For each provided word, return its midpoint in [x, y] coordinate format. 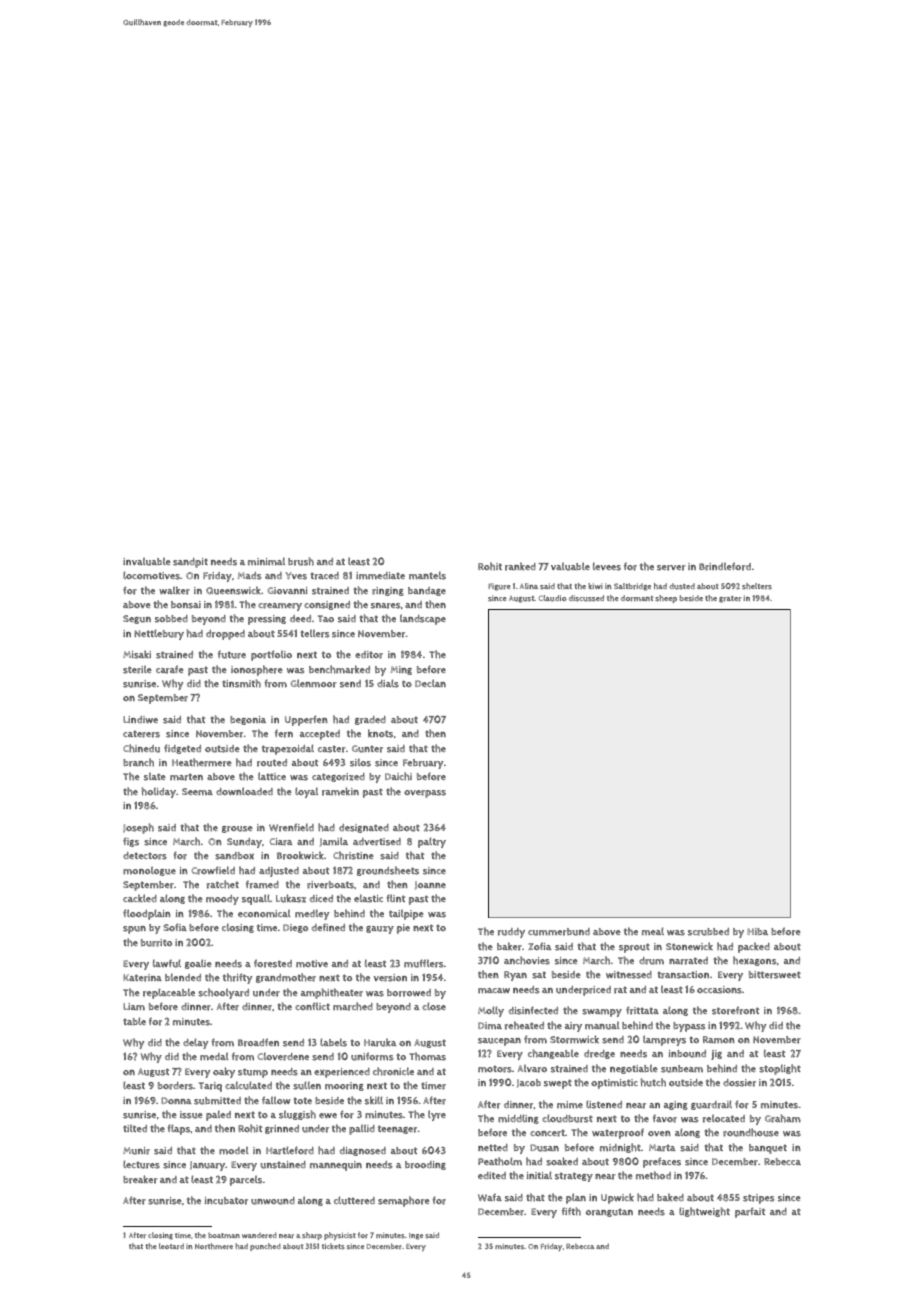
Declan [430, 683]
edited [492, 1175]
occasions [719, 990]
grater [730, 599]
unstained [283, 1165]
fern [284, 734]
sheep [666, 599]
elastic [368, 898]
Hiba [757, 932]
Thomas [427, 1056]
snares [385, 606]
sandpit [190, 563]
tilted [135, 1128]
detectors [145, 856]
